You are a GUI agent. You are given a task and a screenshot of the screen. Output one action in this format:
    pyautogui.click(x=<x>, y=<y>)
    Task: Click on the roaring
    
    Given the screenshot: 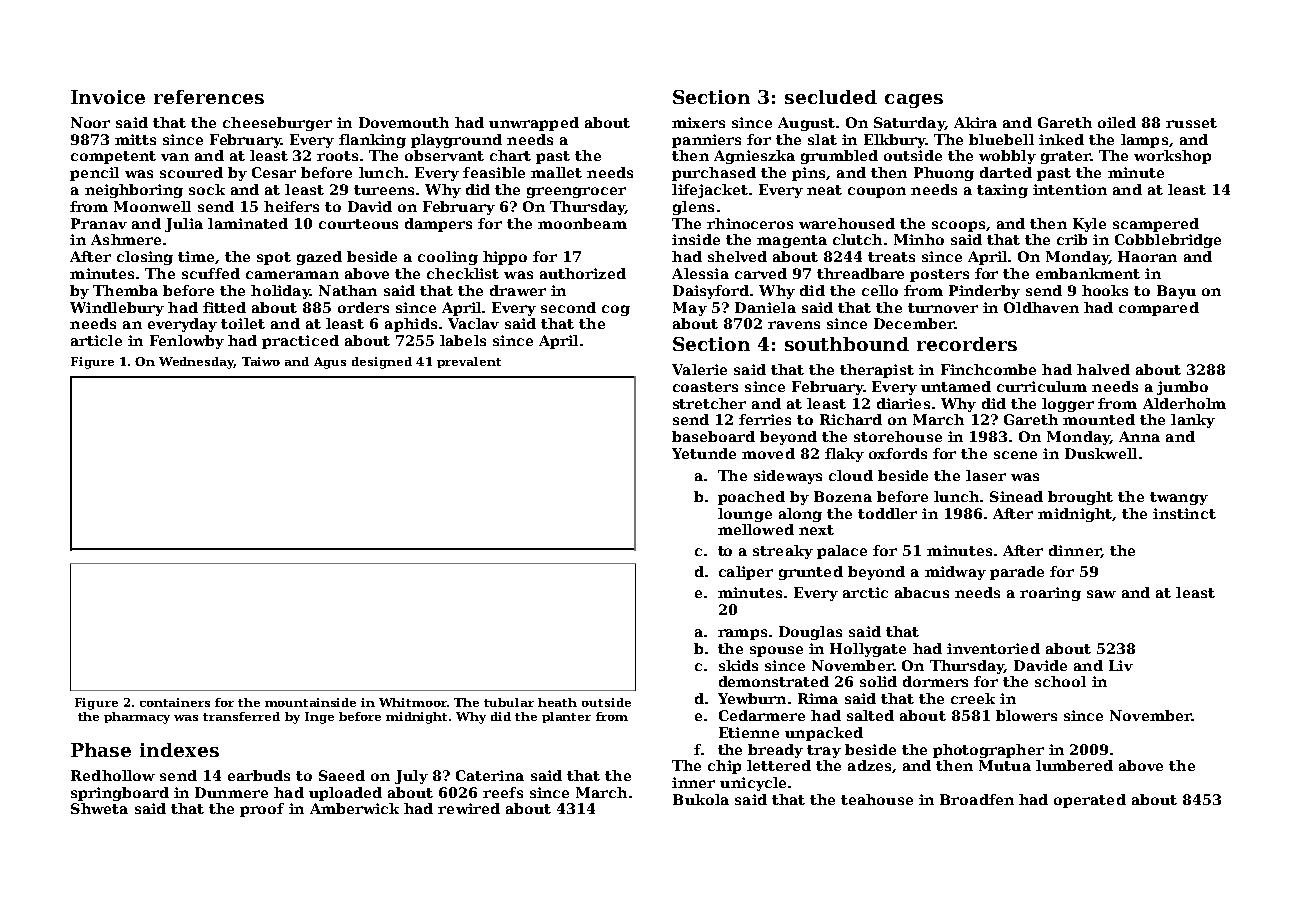 What is the action you would take?
    pyautogui.click(x=1050, y=594)
